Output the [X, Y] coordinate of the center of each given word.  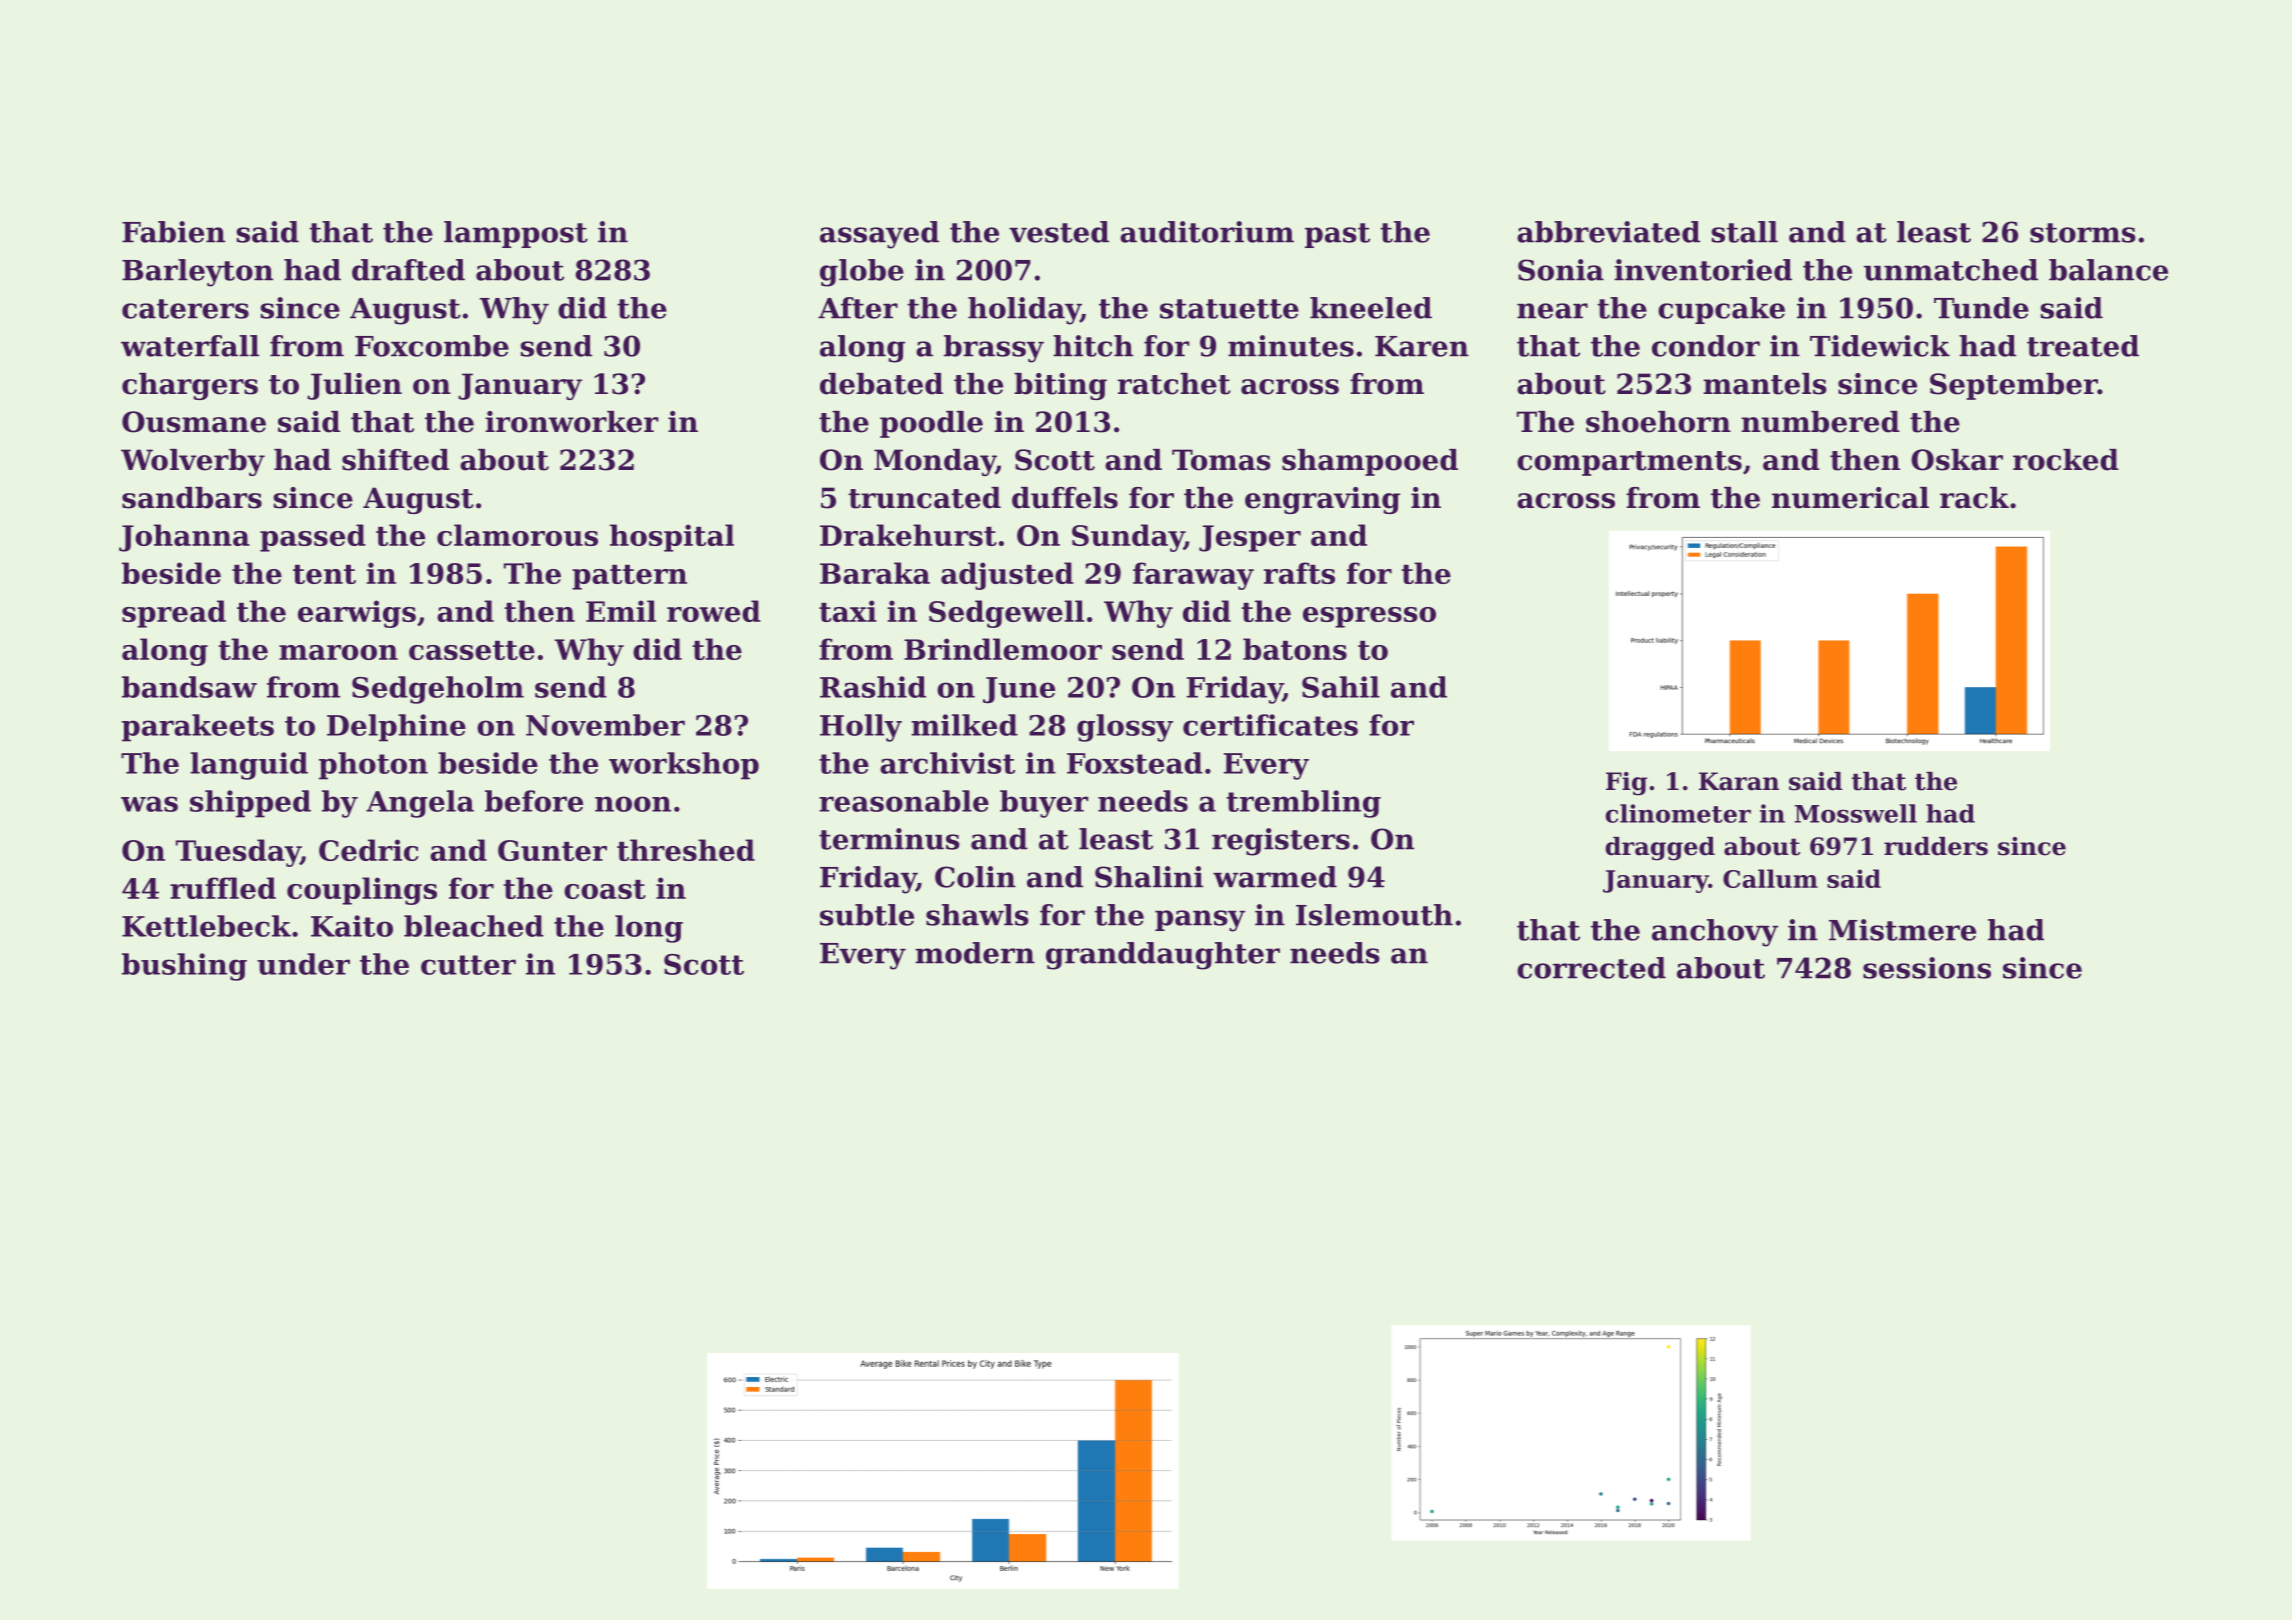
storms [2083, 233]
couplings [362, 891]
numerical [1850, 498]
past [1337, 235]
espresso [1369, 617]
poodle [931, 424]
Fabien [173, 232]
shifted [395, 460]
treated [2083, 346]
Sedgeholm [438, 690]
